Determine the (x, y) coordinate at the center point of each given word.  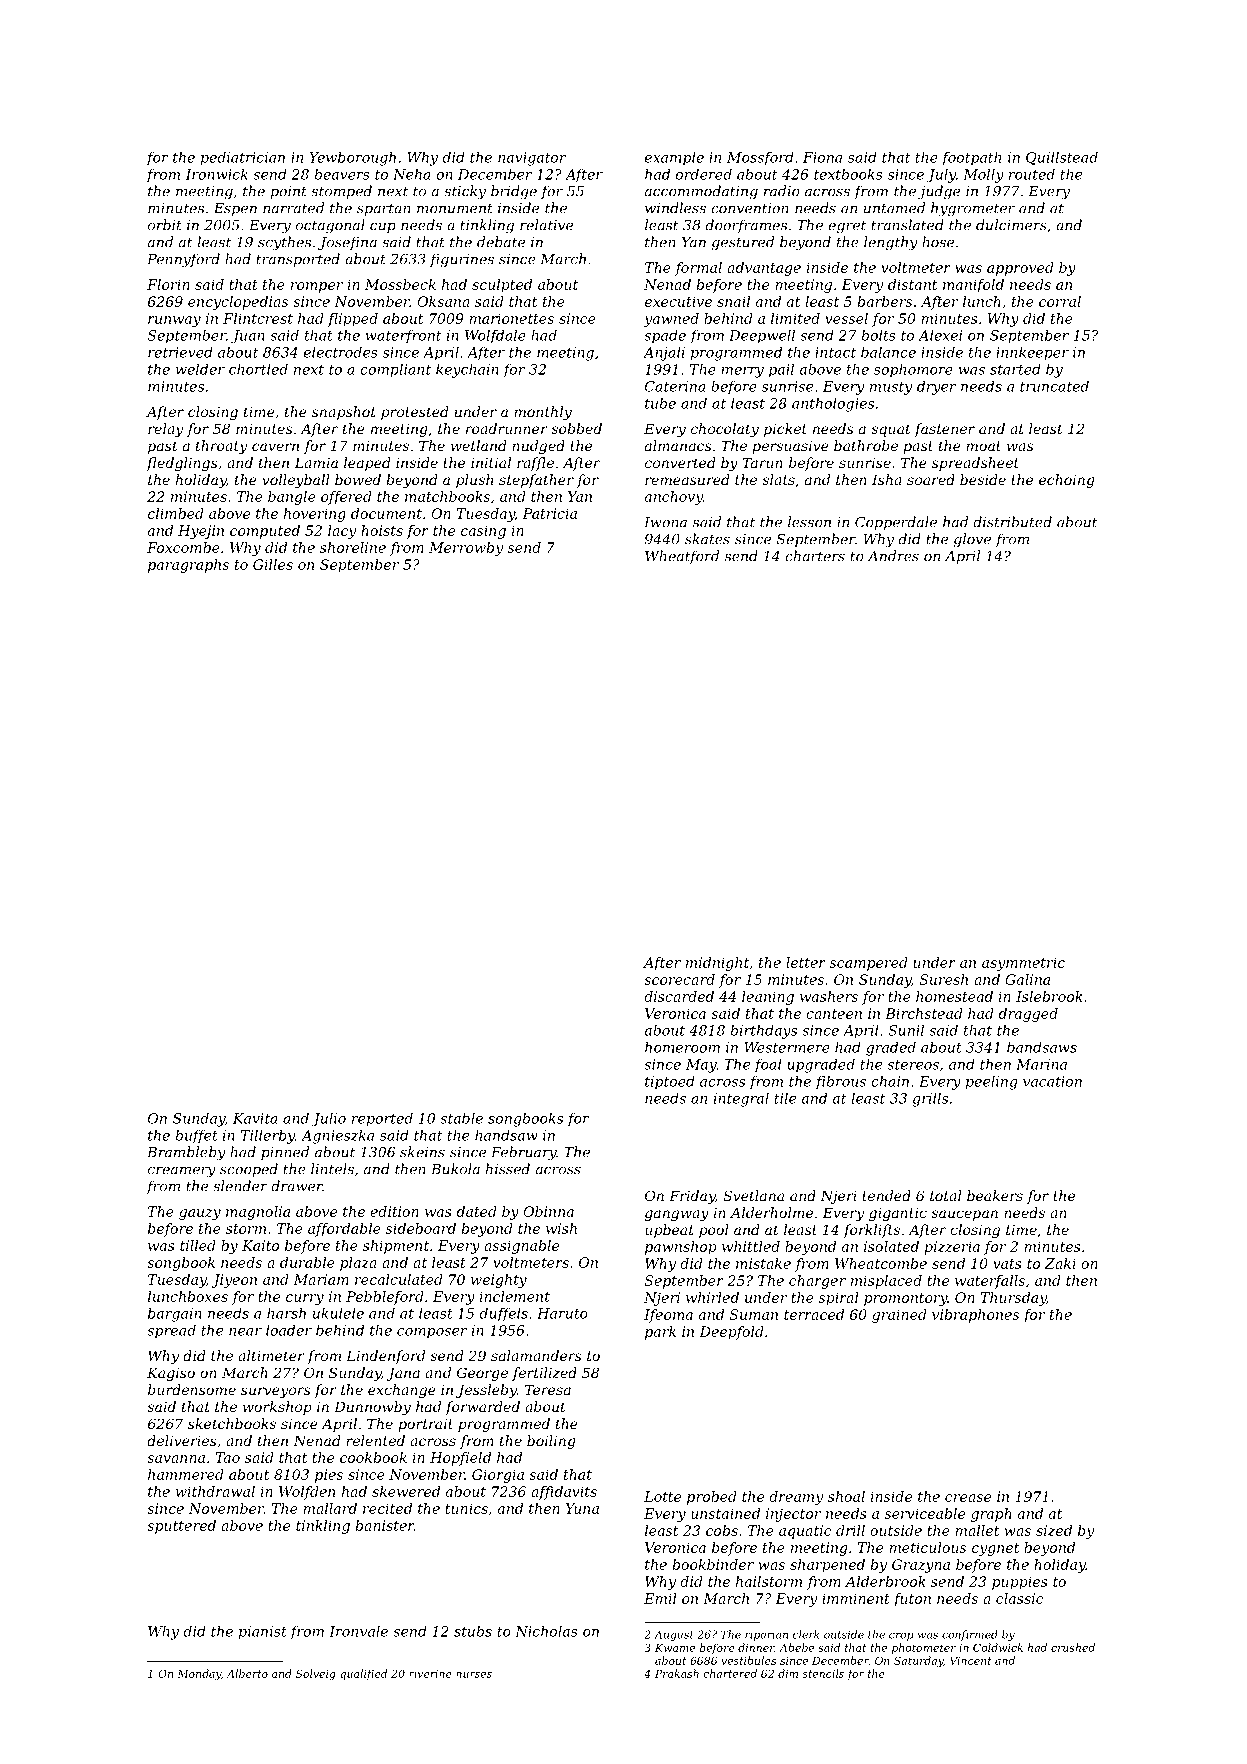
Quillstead (1062, 158)
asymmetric (1023, 964)
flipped (353, 320)
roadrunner (507, 428)
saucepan (964, 1215)
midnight (717, 964)
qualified (363, 1674)
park (660, 1333)
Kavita (255, 1118)
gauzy (200, 1214)
